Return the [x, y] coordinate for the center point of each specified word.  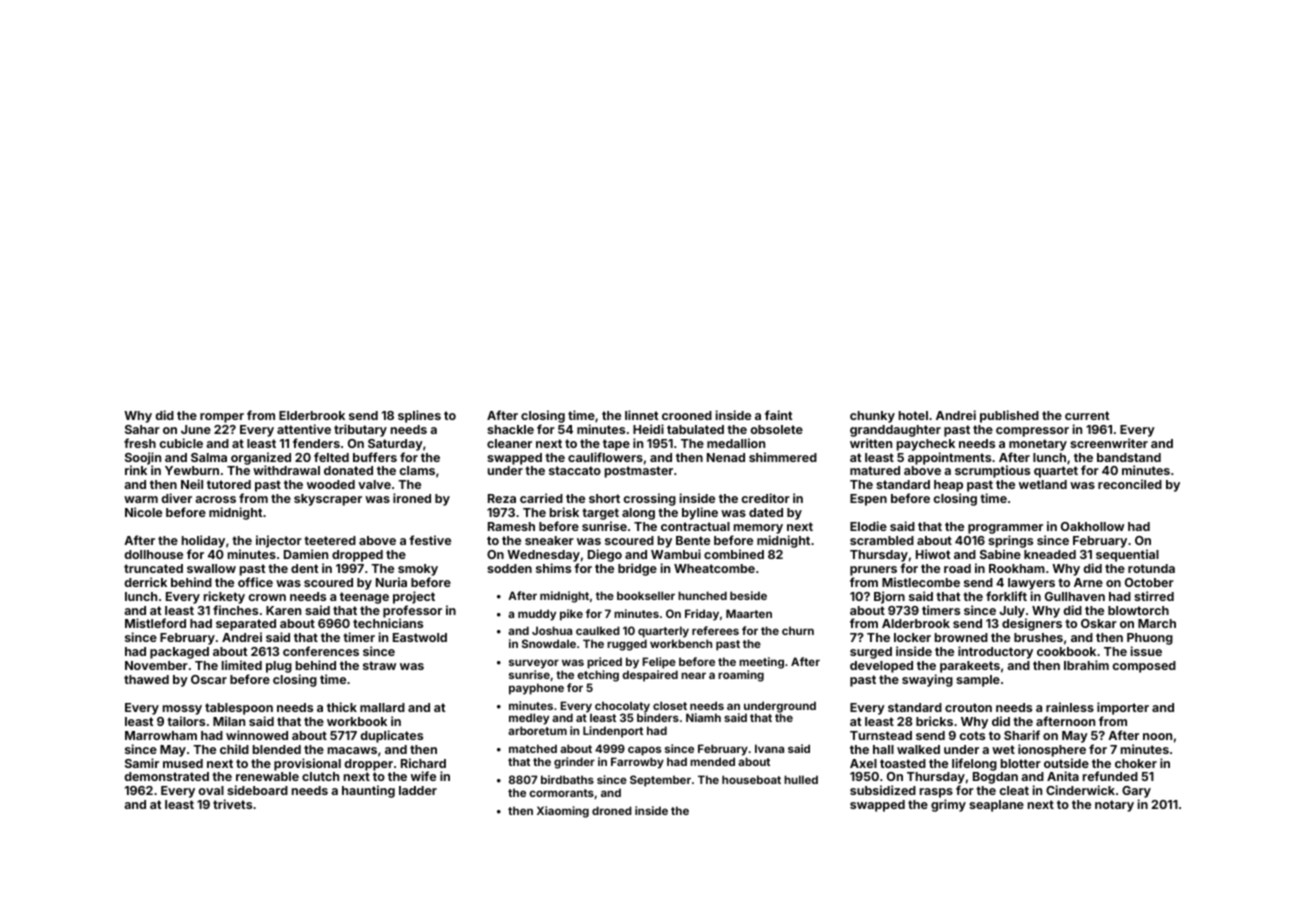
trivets [232, 804]
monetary [1038, 445]
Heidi [648, 429]
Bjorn [889, 597]
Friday [702, 615]
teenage [364, 598]
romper [222, 418]
